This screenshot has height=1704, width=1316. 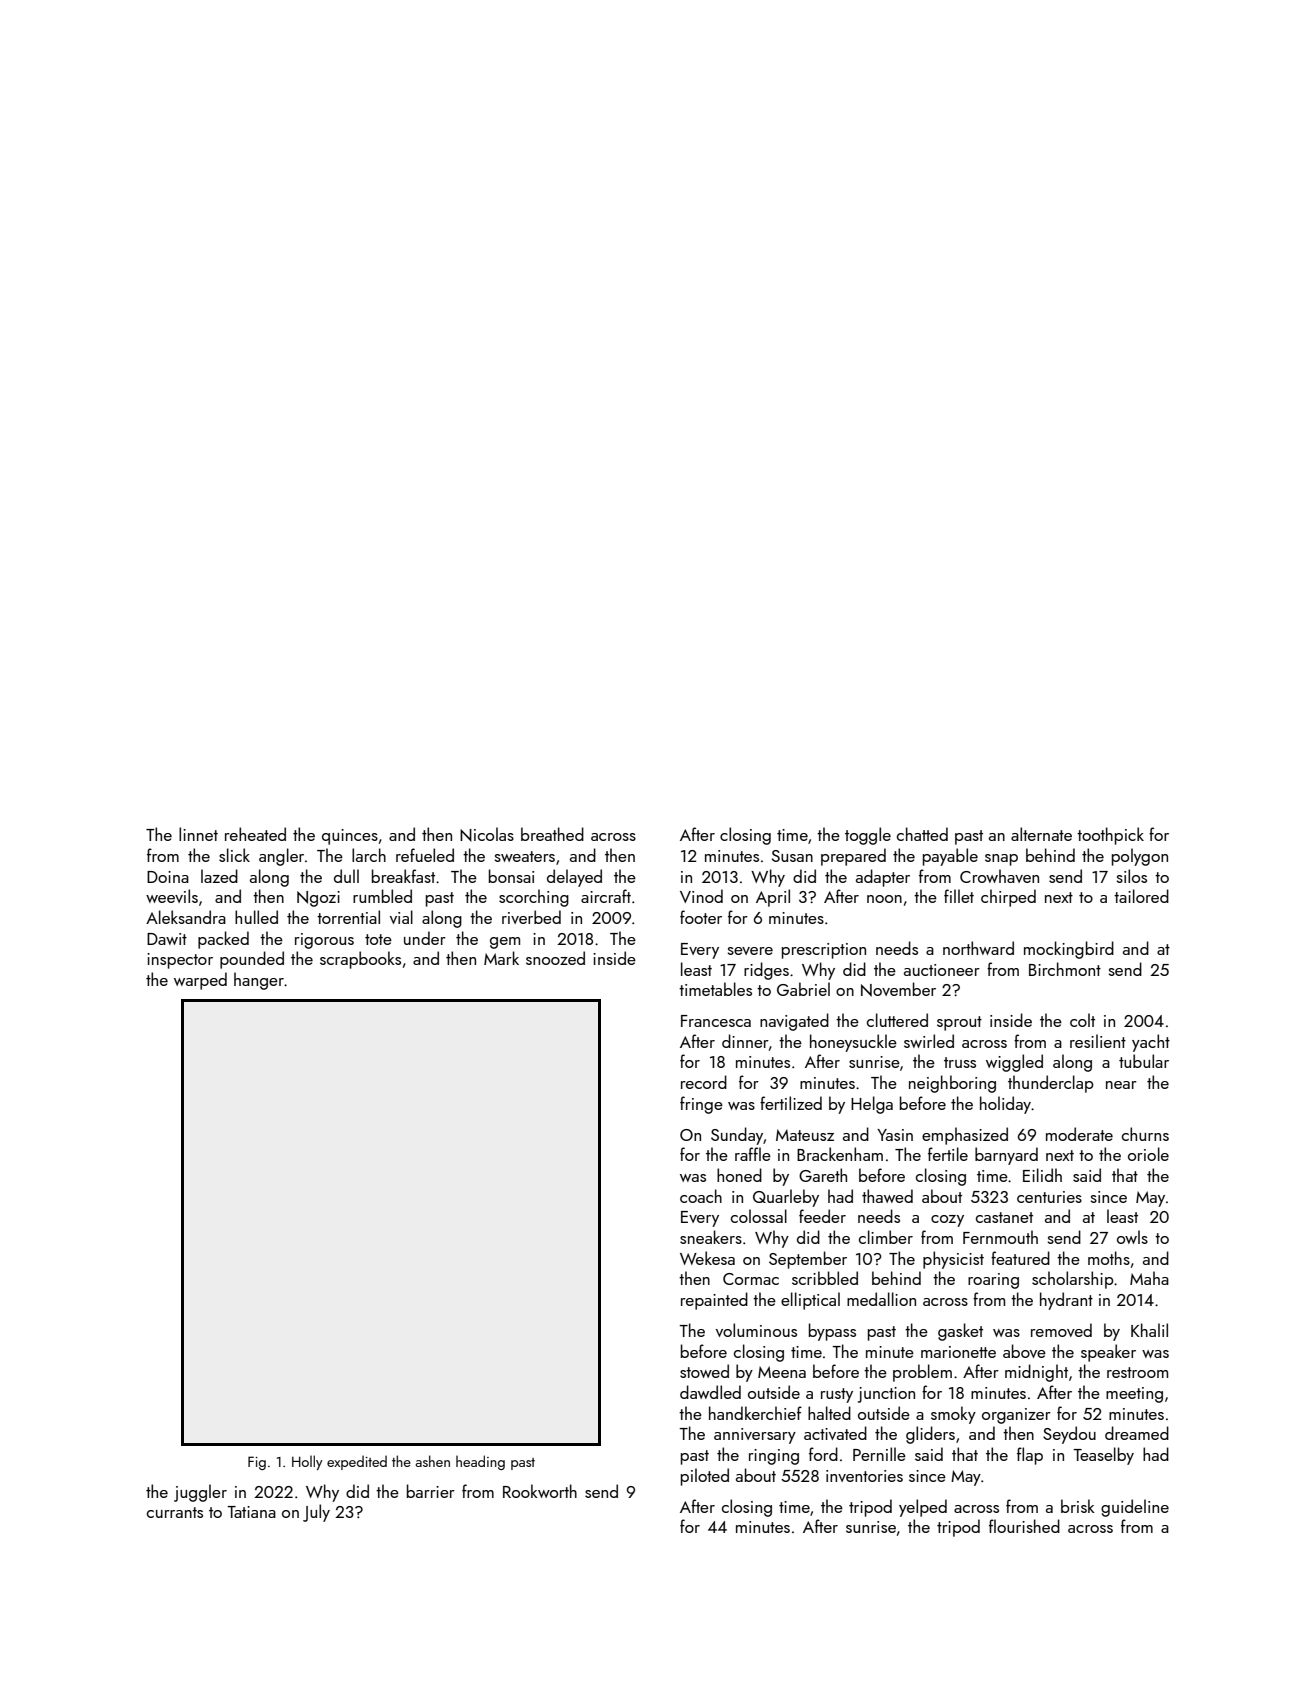 What do you see at coordinates (1041, 834) in the screenshot?
I see `alternate` at bounding box center [1041, 834].
